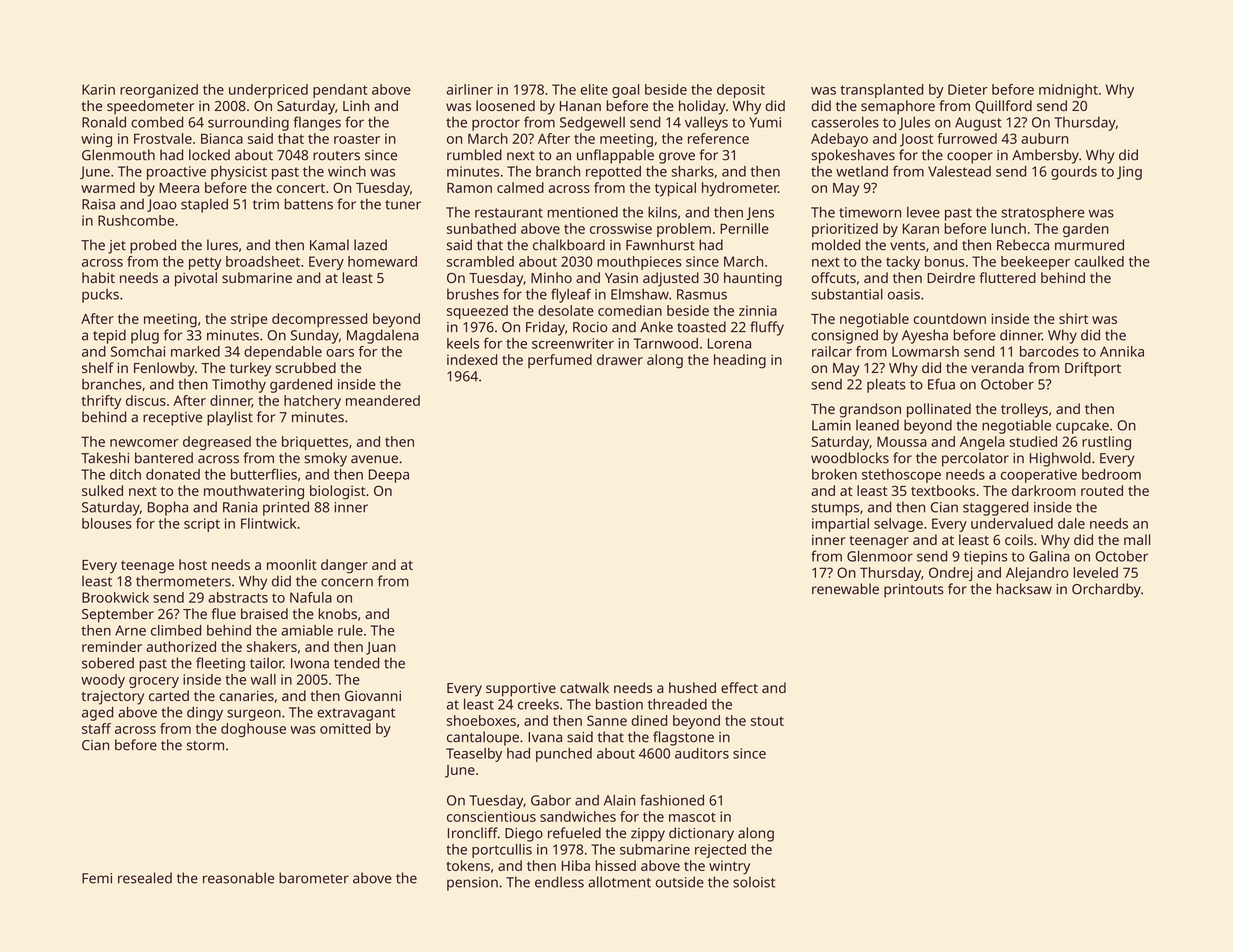  I want to click on broadsheet, so click(263, 261).
